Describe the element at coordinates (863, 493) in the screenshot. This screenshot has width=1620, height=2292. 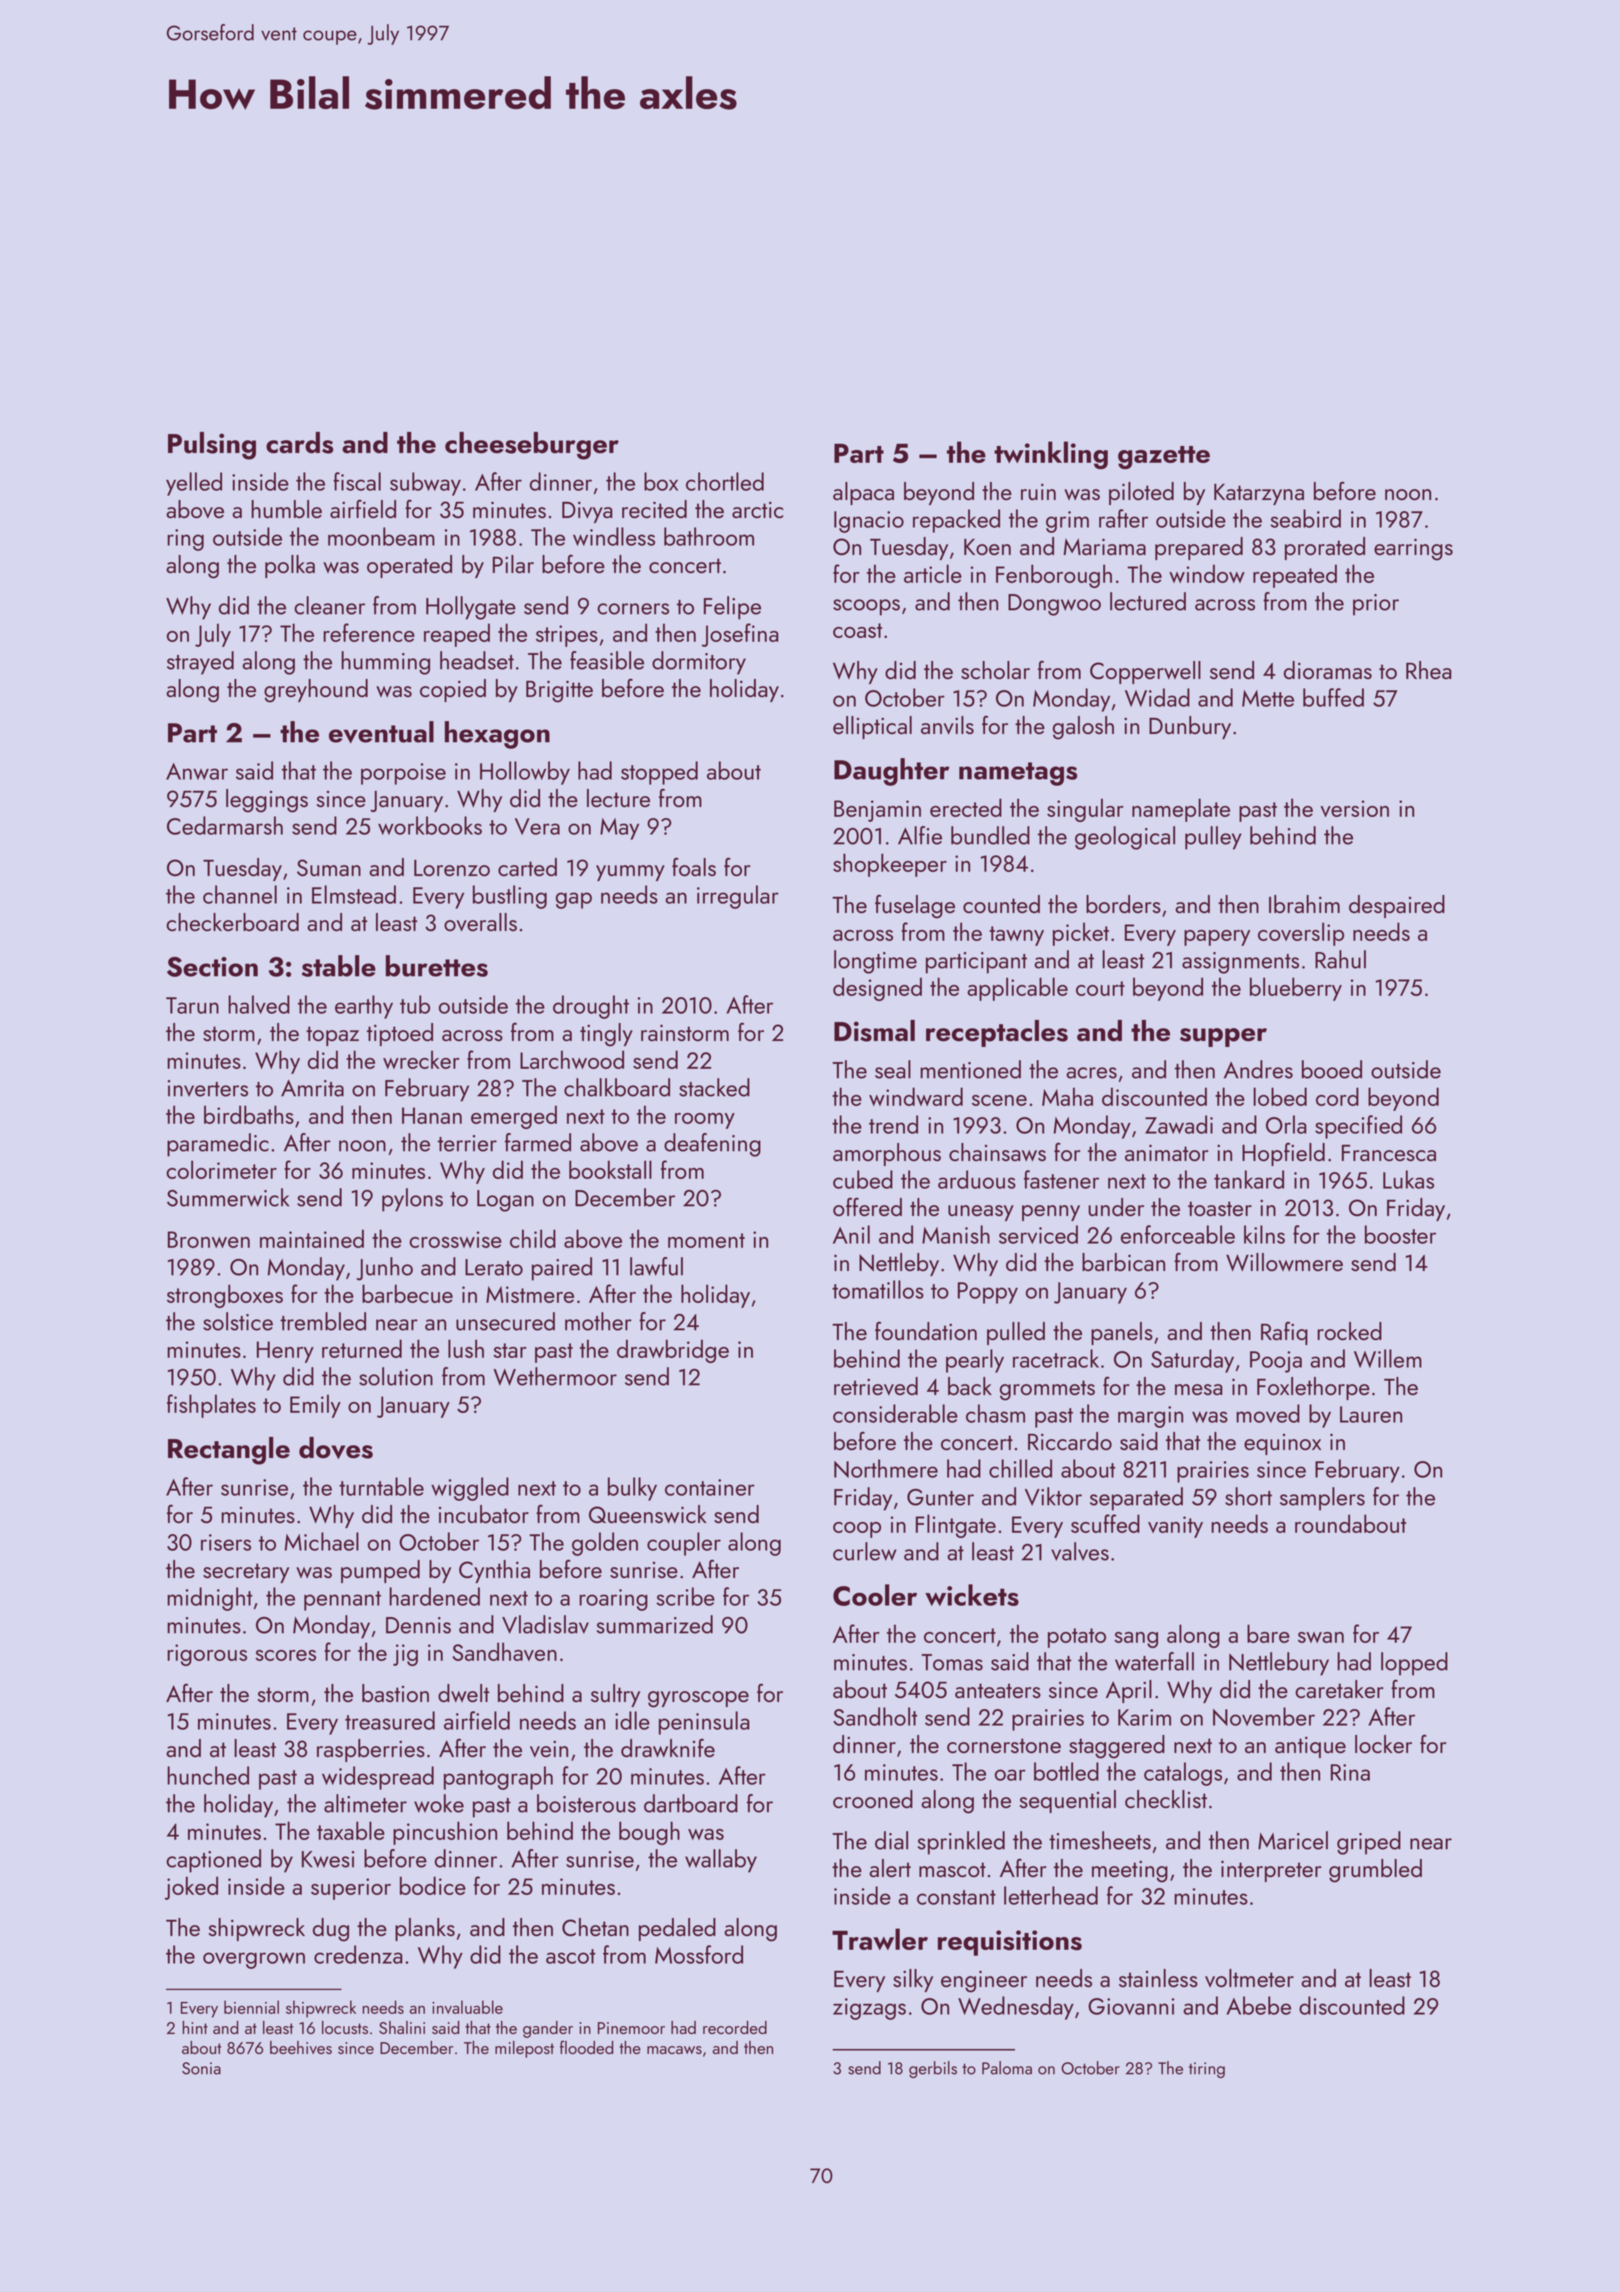
I see `alpaca` at that location.
